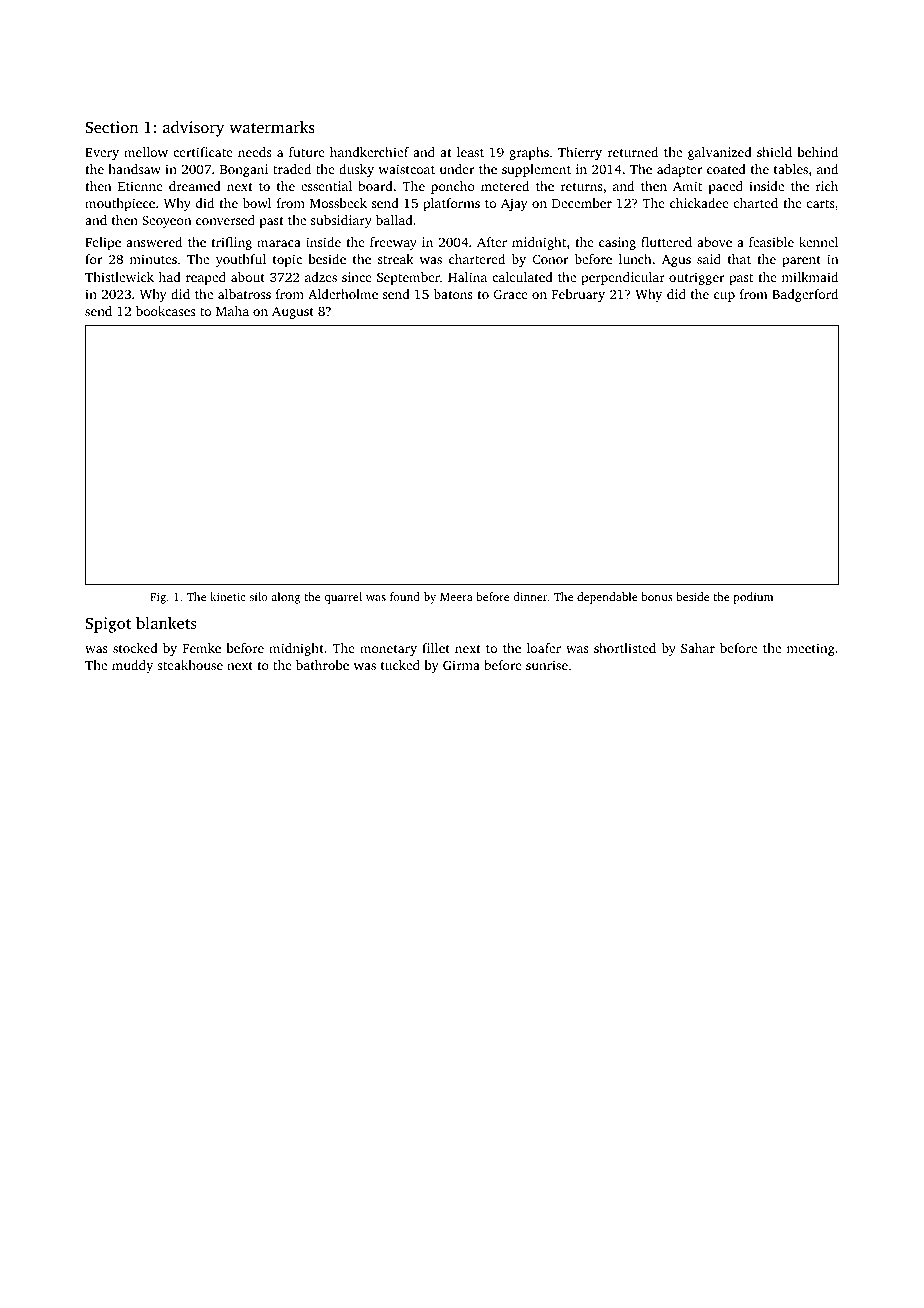 This page has width=924, height=1308. What do you see at coordinates (241, 260) in the page?
I see `youthful` at bounding box center [241, 260].
